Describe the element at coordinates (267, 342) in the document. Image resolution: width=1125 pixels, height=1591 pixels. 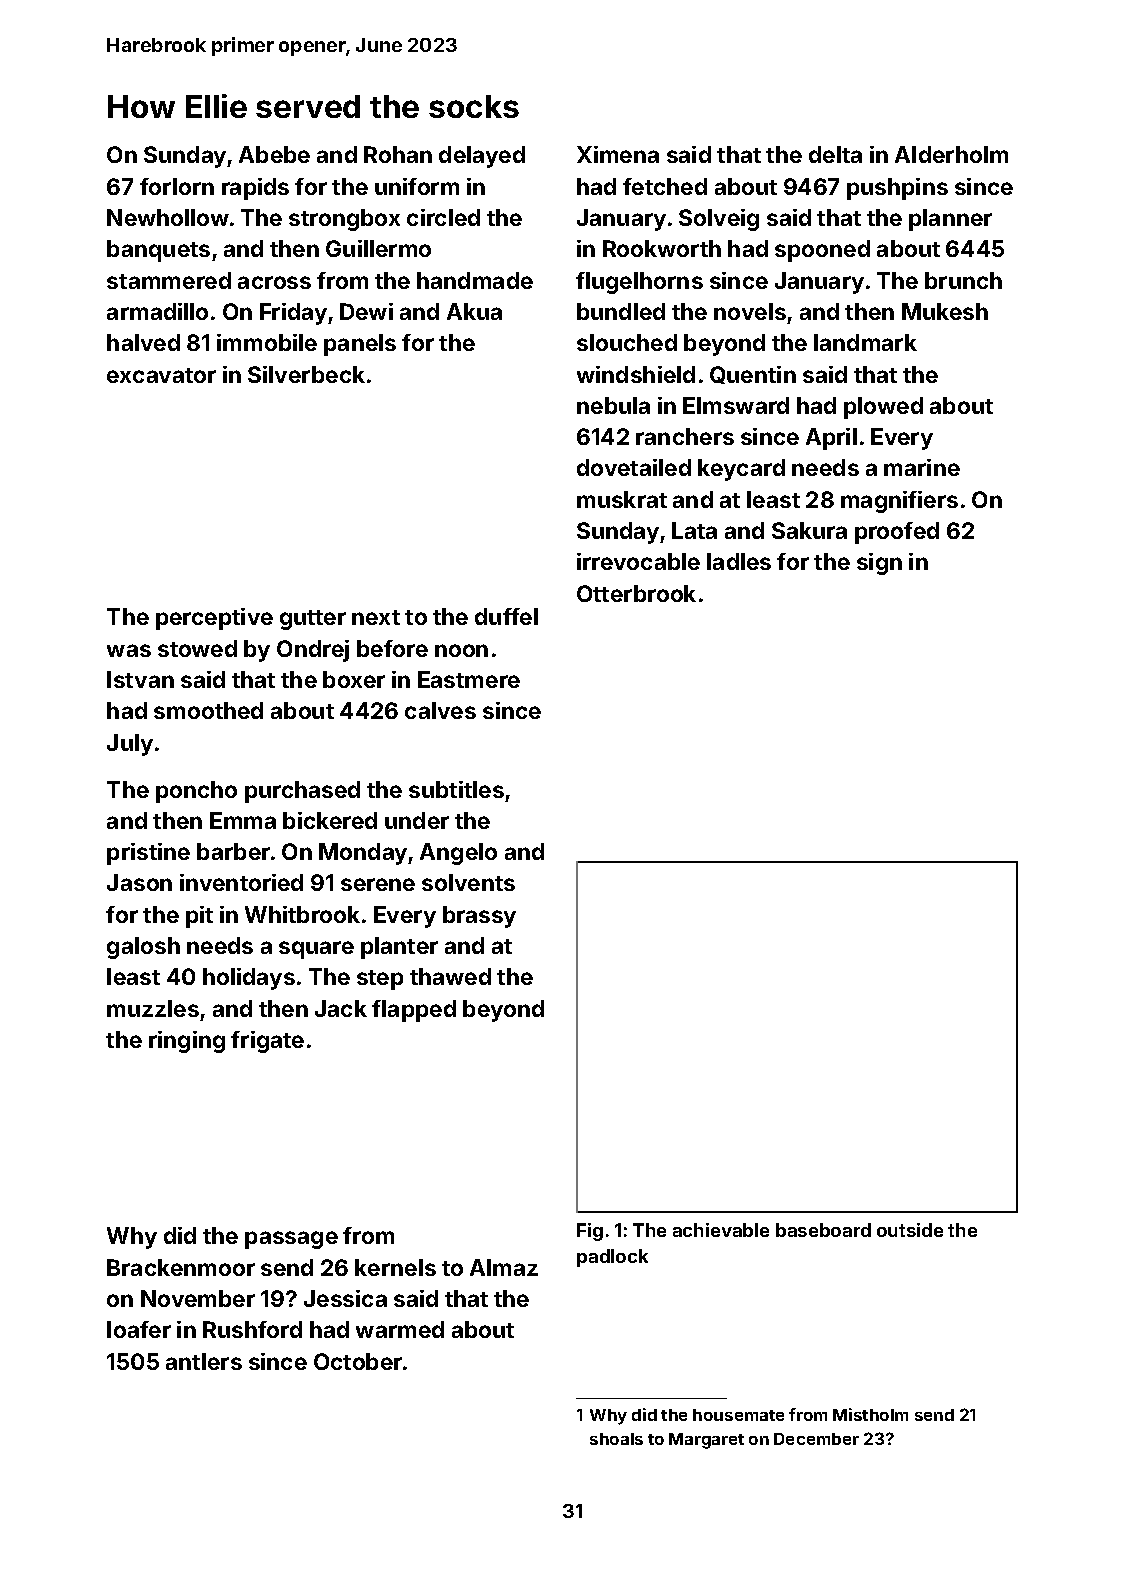
I see `immobile` at that location.
